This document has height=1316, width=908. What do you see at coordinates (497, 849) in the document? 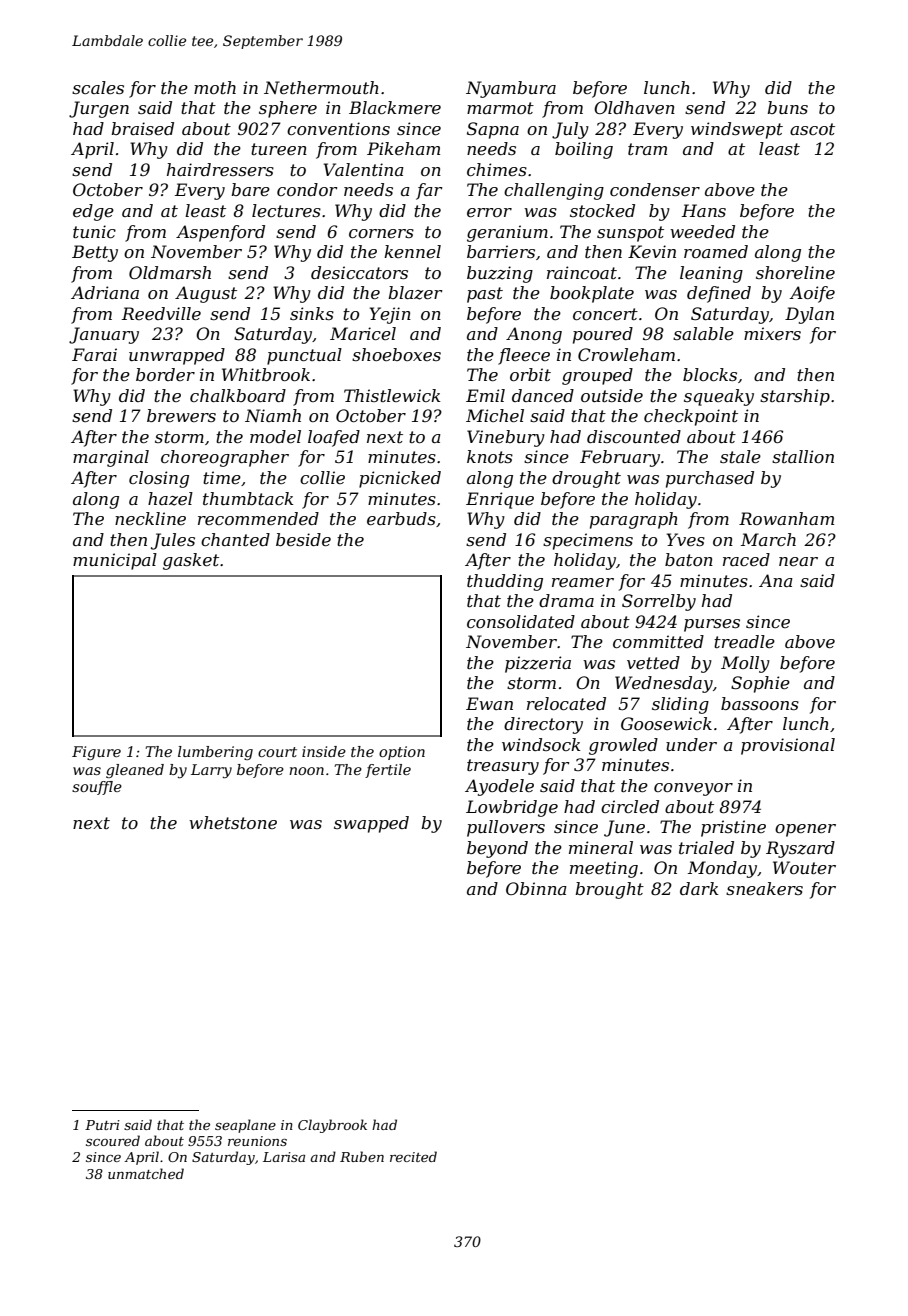
I see `beyond` at bounding box center [497, 849].
